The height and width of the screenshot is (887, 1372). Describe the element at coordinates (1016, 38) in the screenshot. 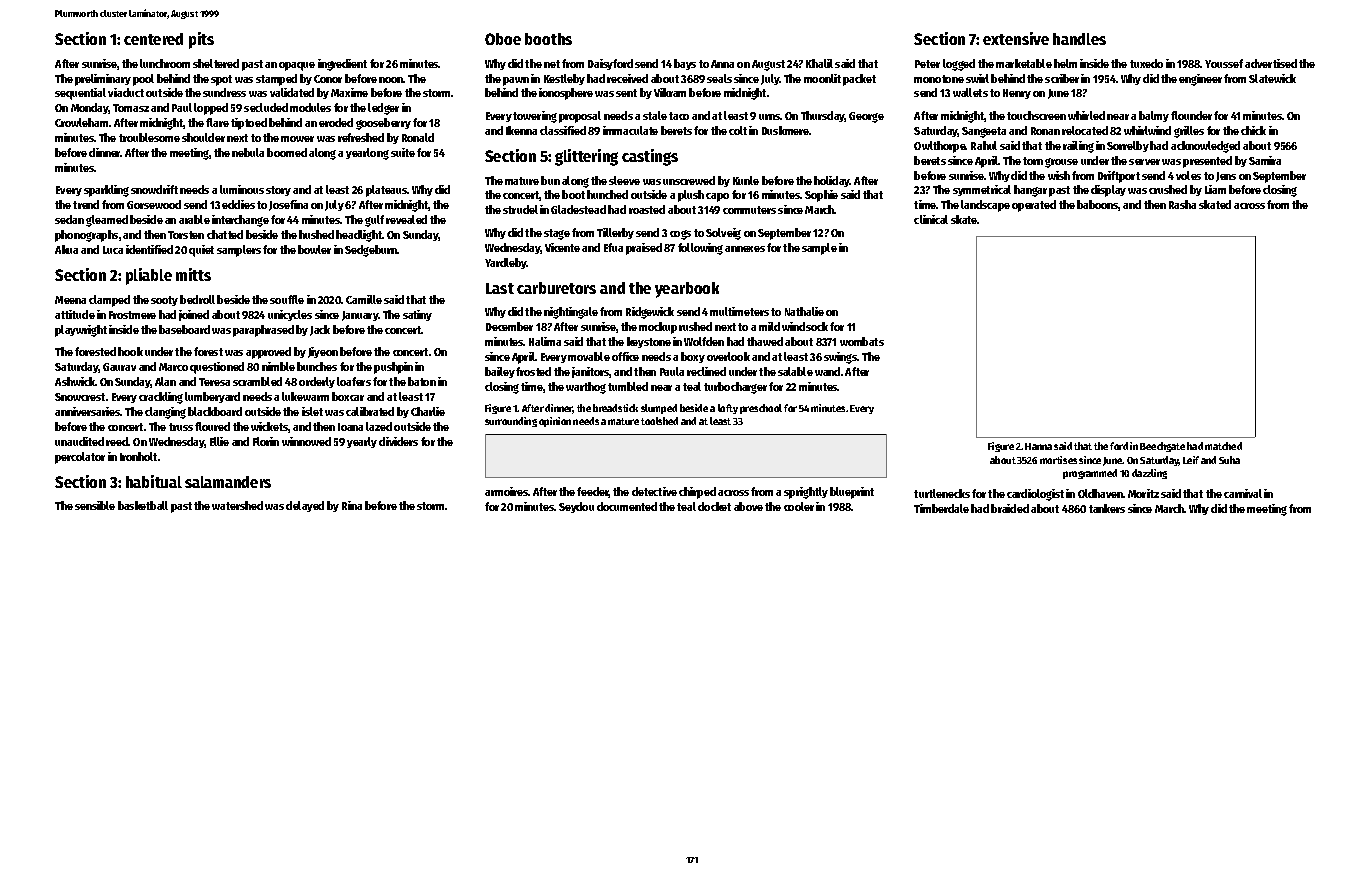

I see `extensive` at that location.
